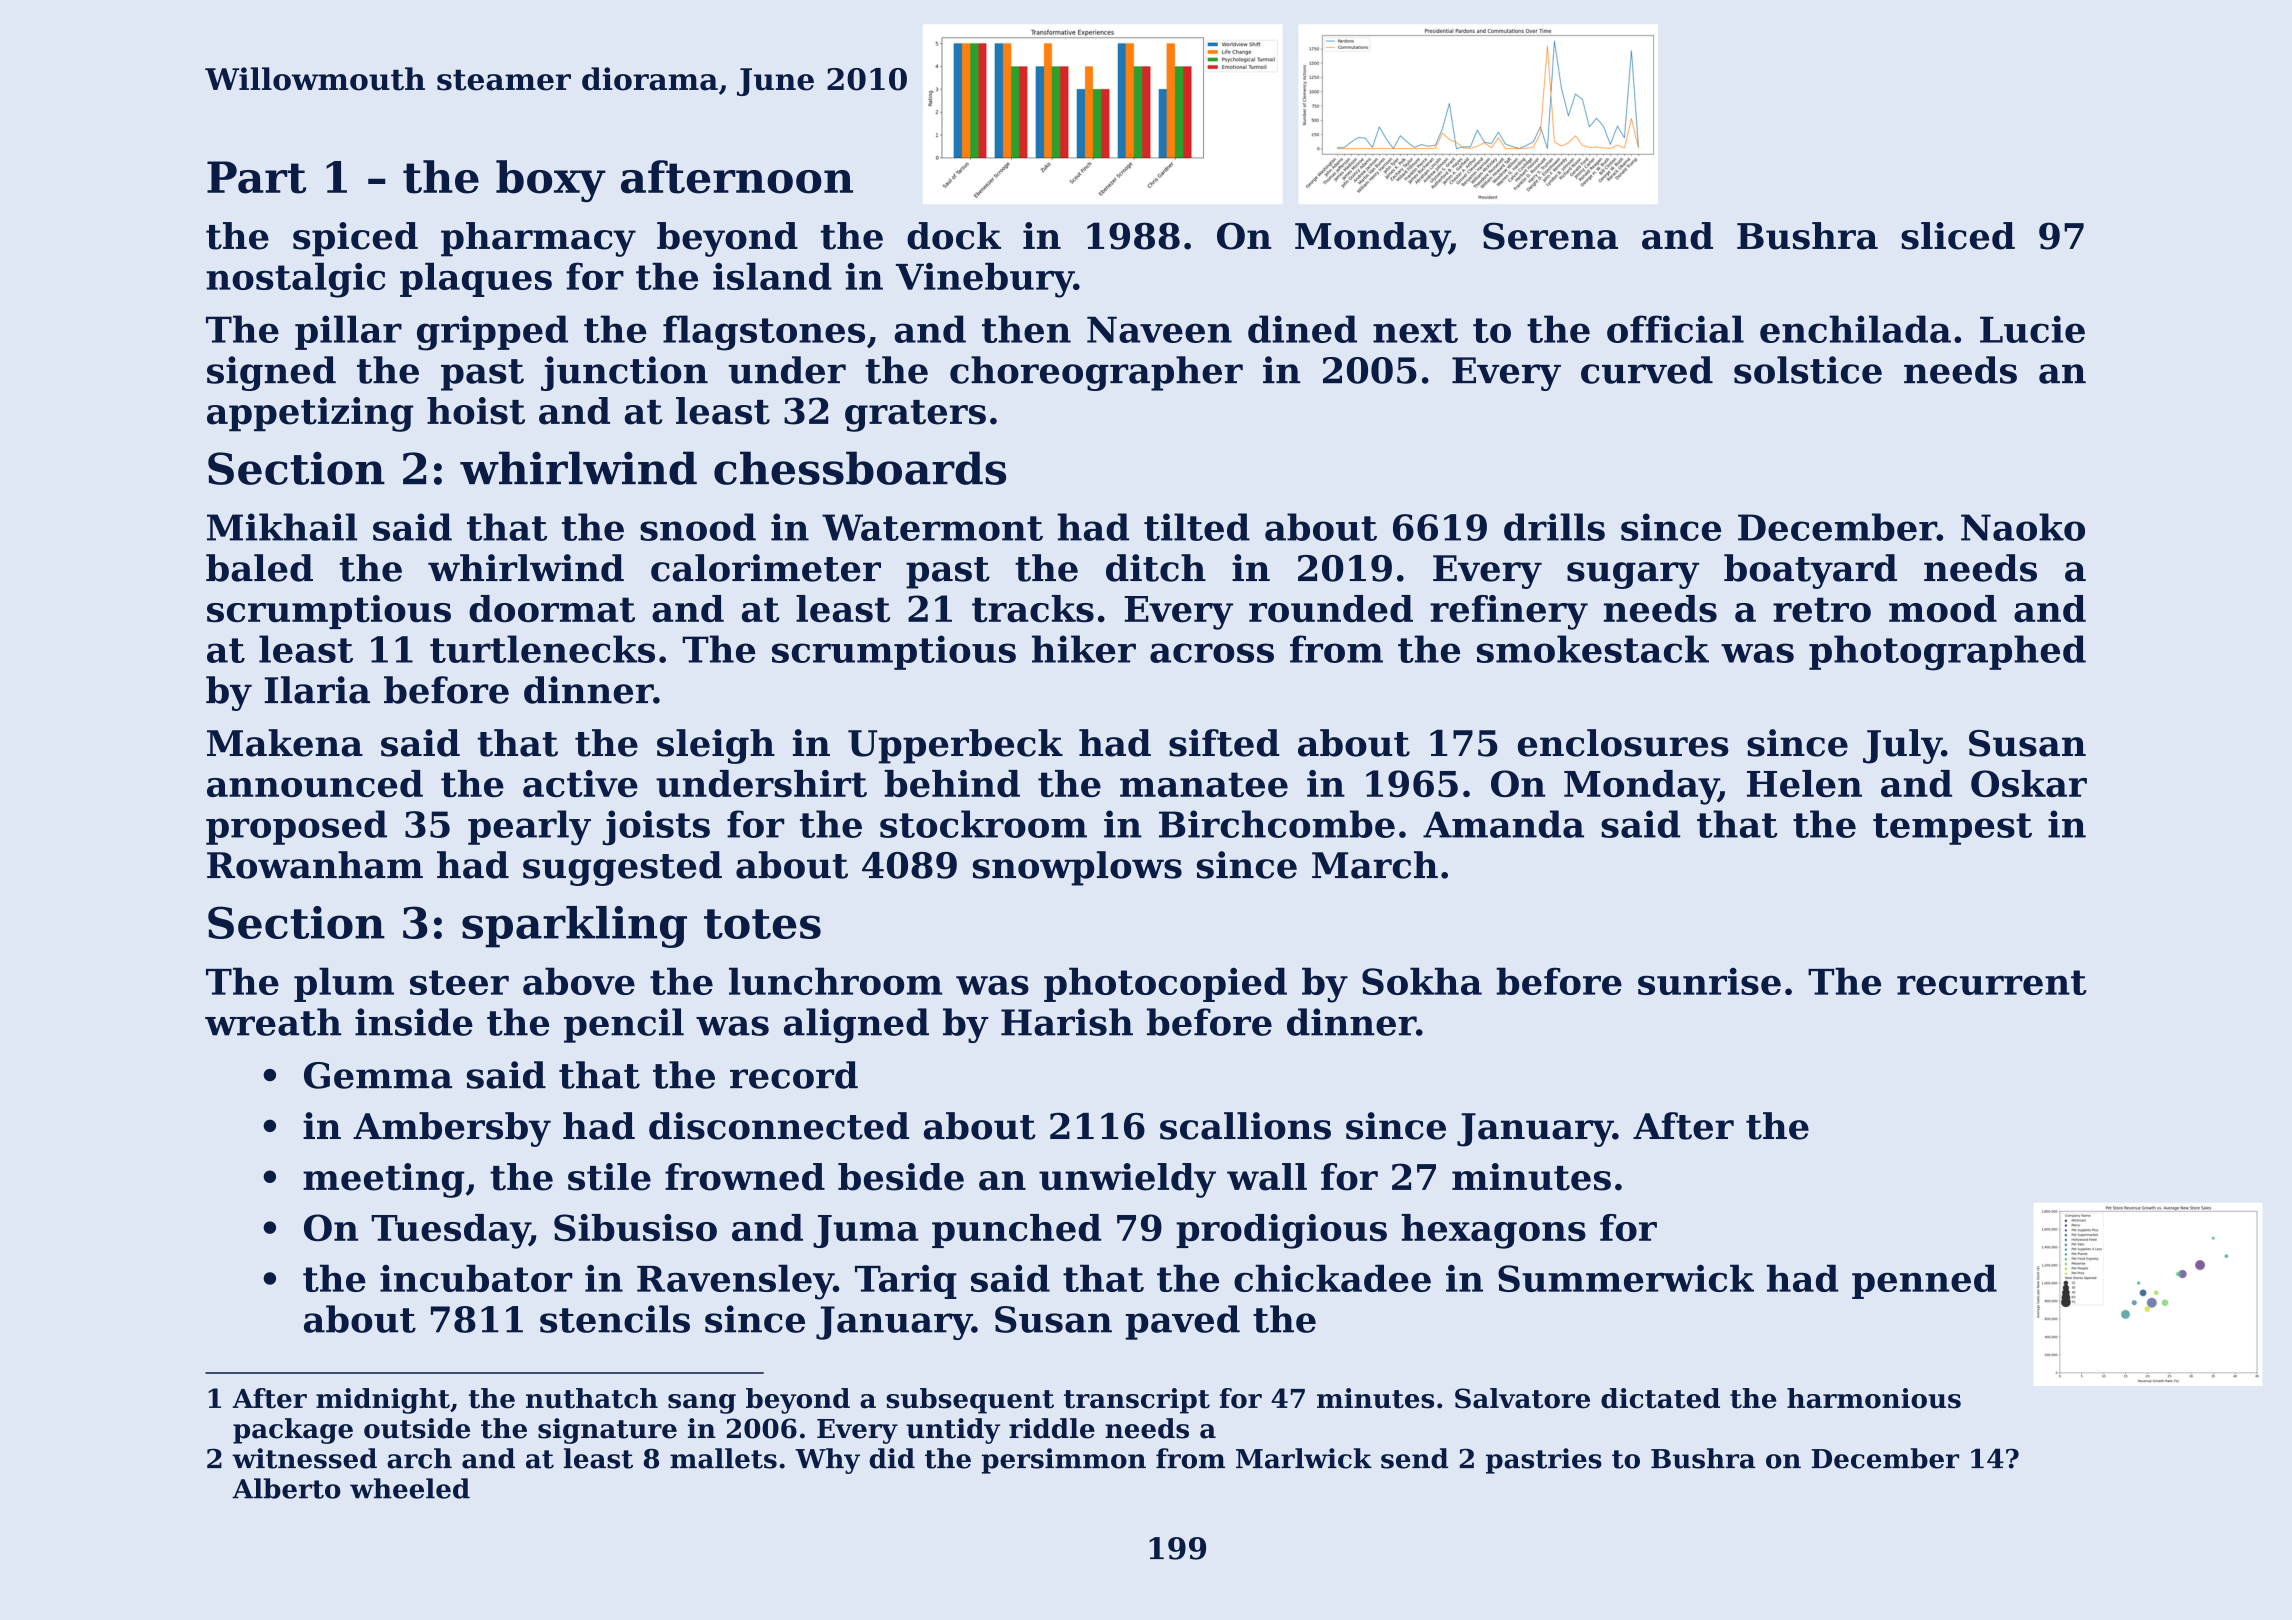 This screenshot has height=1620, width=2292. Describe the element at coordinates (551, 181) in the screenshot. I see `boxy` at that location.
